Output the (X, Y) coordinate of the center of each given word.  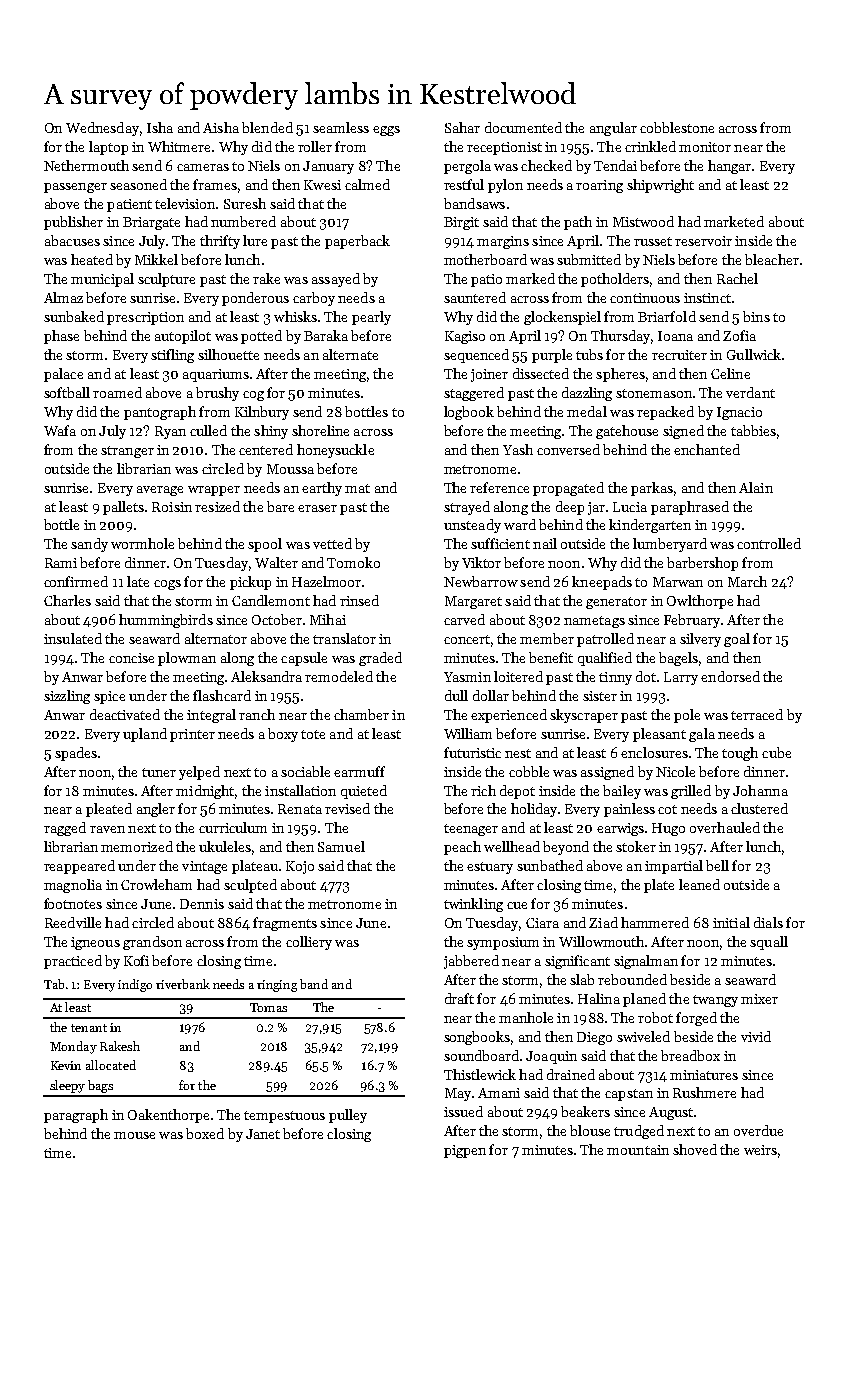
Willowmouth (601, 941)
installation (300, 790)
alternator (216, 638)
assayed (336, 280)
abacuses (72, 240)
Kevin (66, 1065)
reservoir (703, 241)
